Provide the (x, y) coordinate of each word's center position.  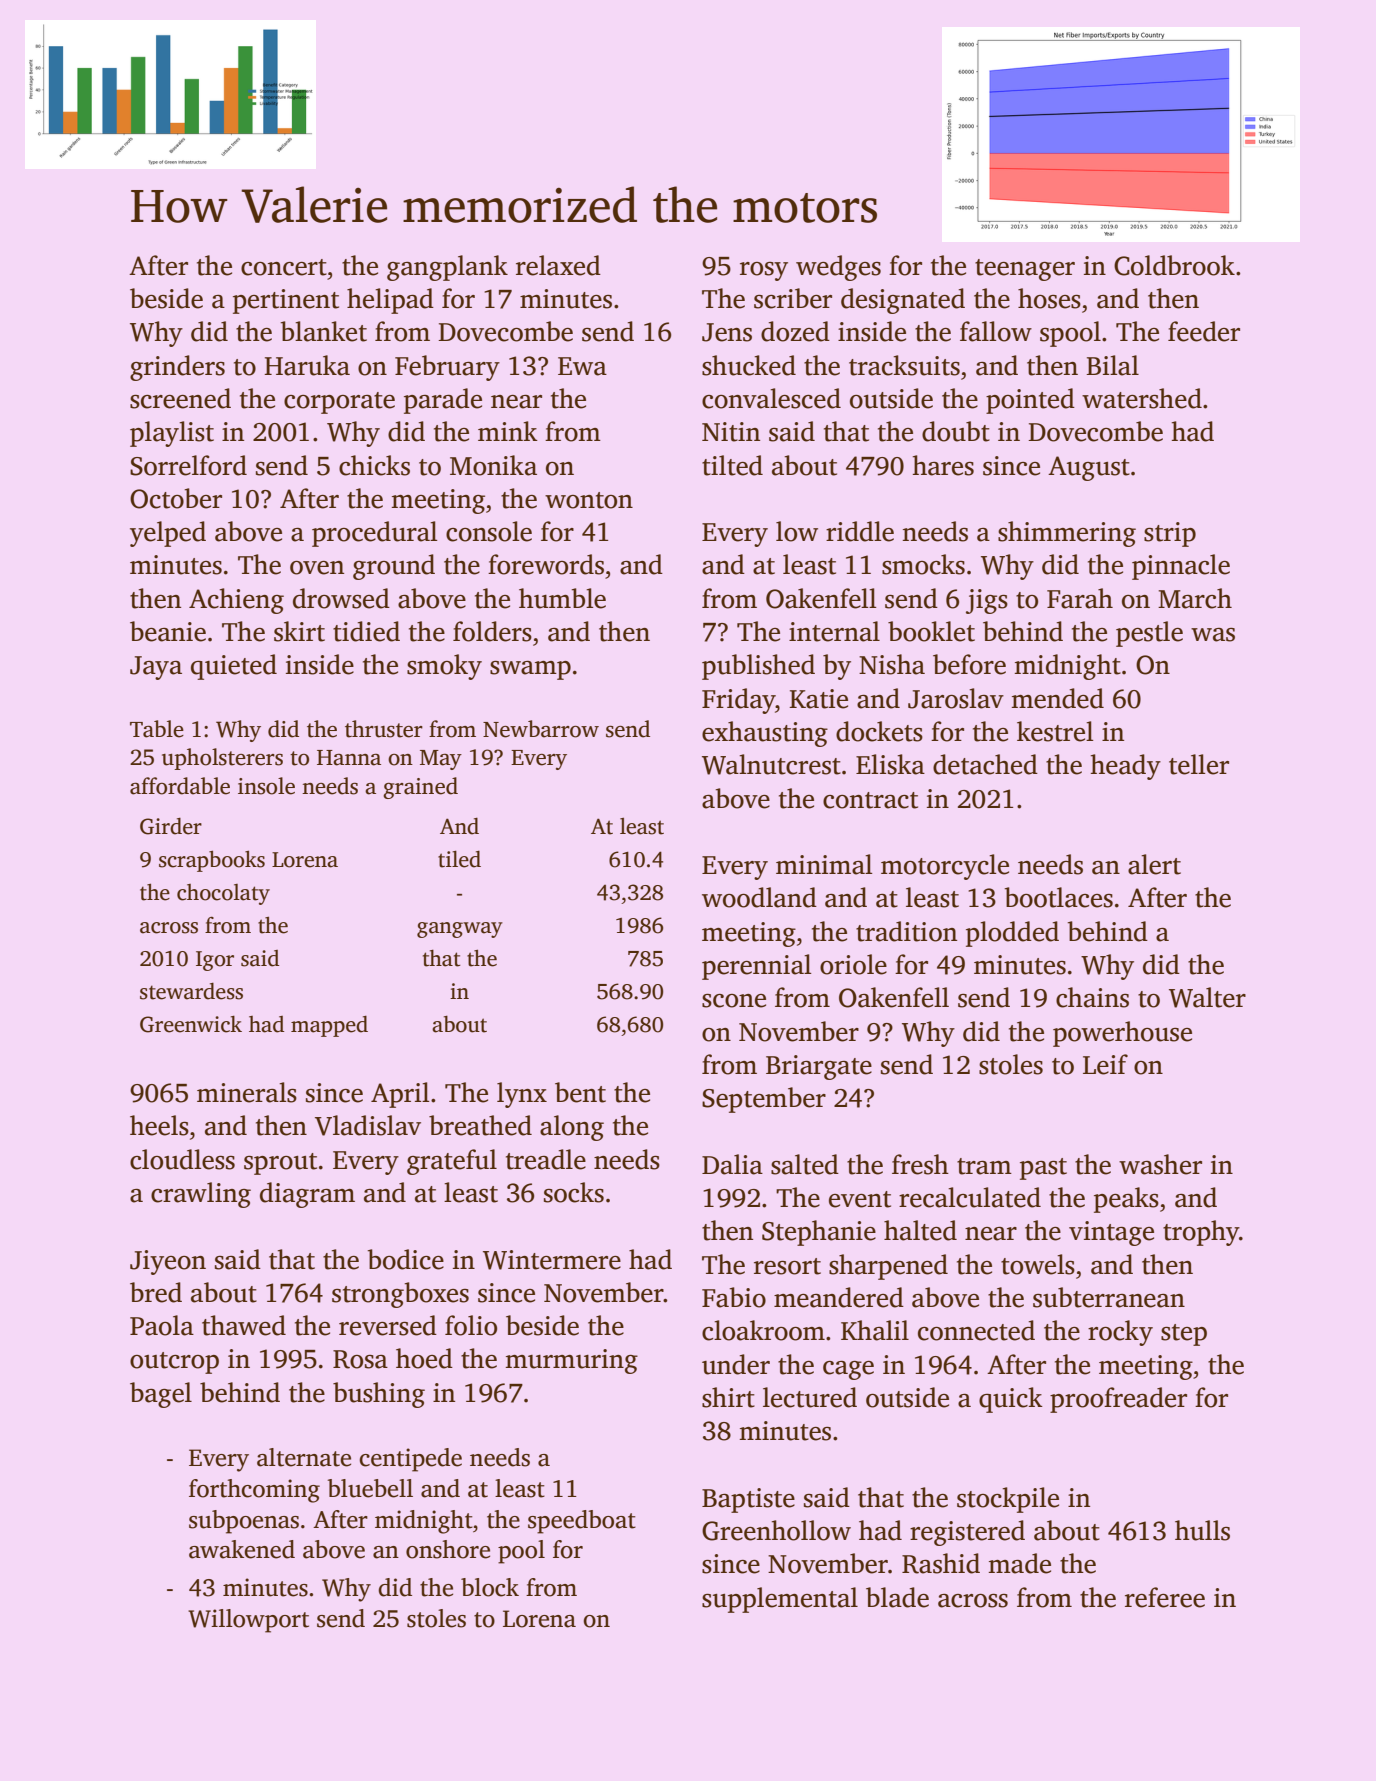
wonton (589, 500)
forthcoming (254, 1491)
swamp (530, 670)
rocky (1120, 1333)
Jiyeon (168, 1262)
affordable (180, 786)
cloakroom (763, 1330)
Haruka (307, 365)
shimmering (1067, 534)
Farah (1080, 598)
